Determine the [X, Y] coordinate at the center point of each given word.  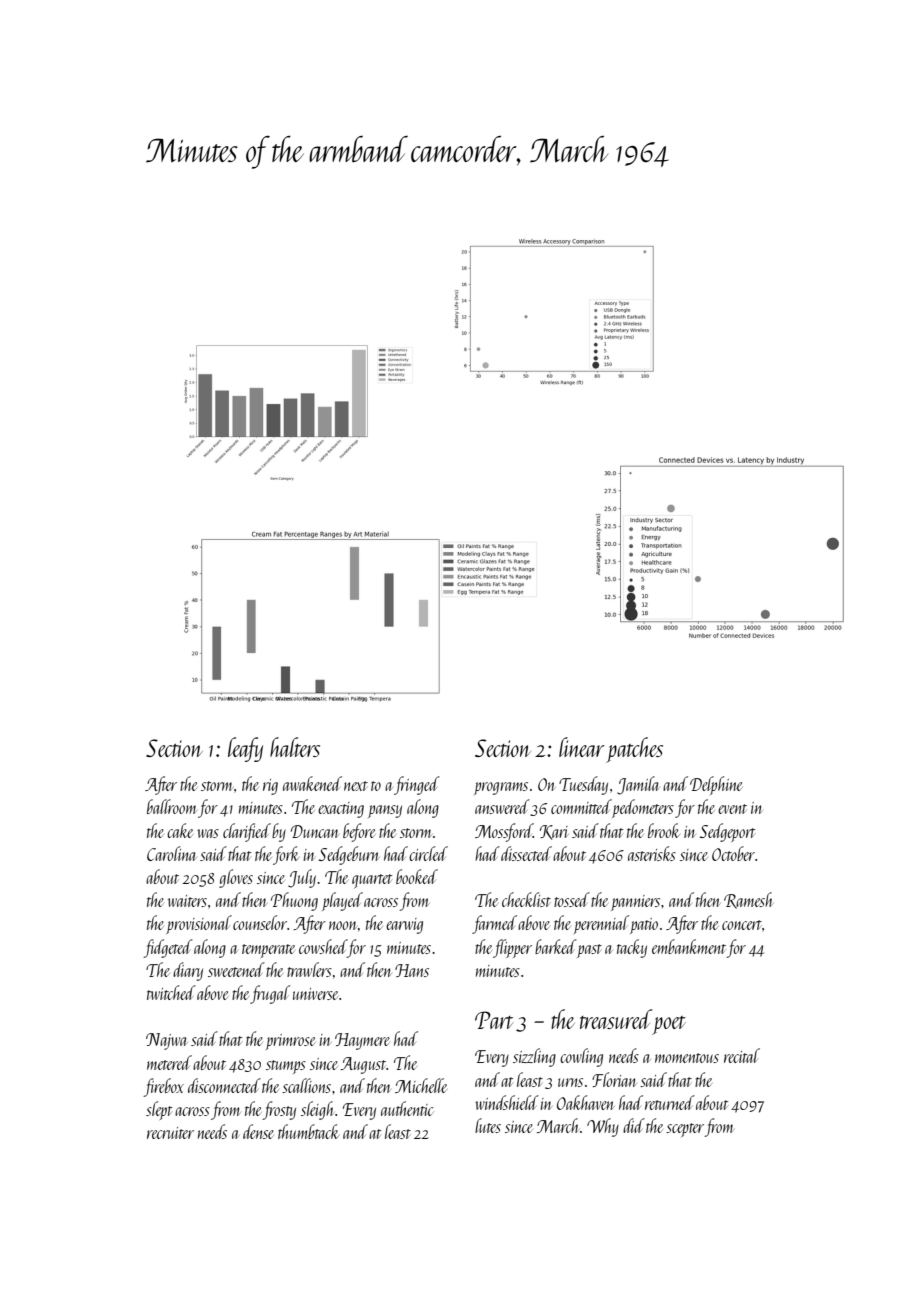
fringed [417, 785]
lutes [488, 1125]
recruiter [170, 1133]
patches [634, 750]
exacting [341, 810]
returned [670, 1102]
